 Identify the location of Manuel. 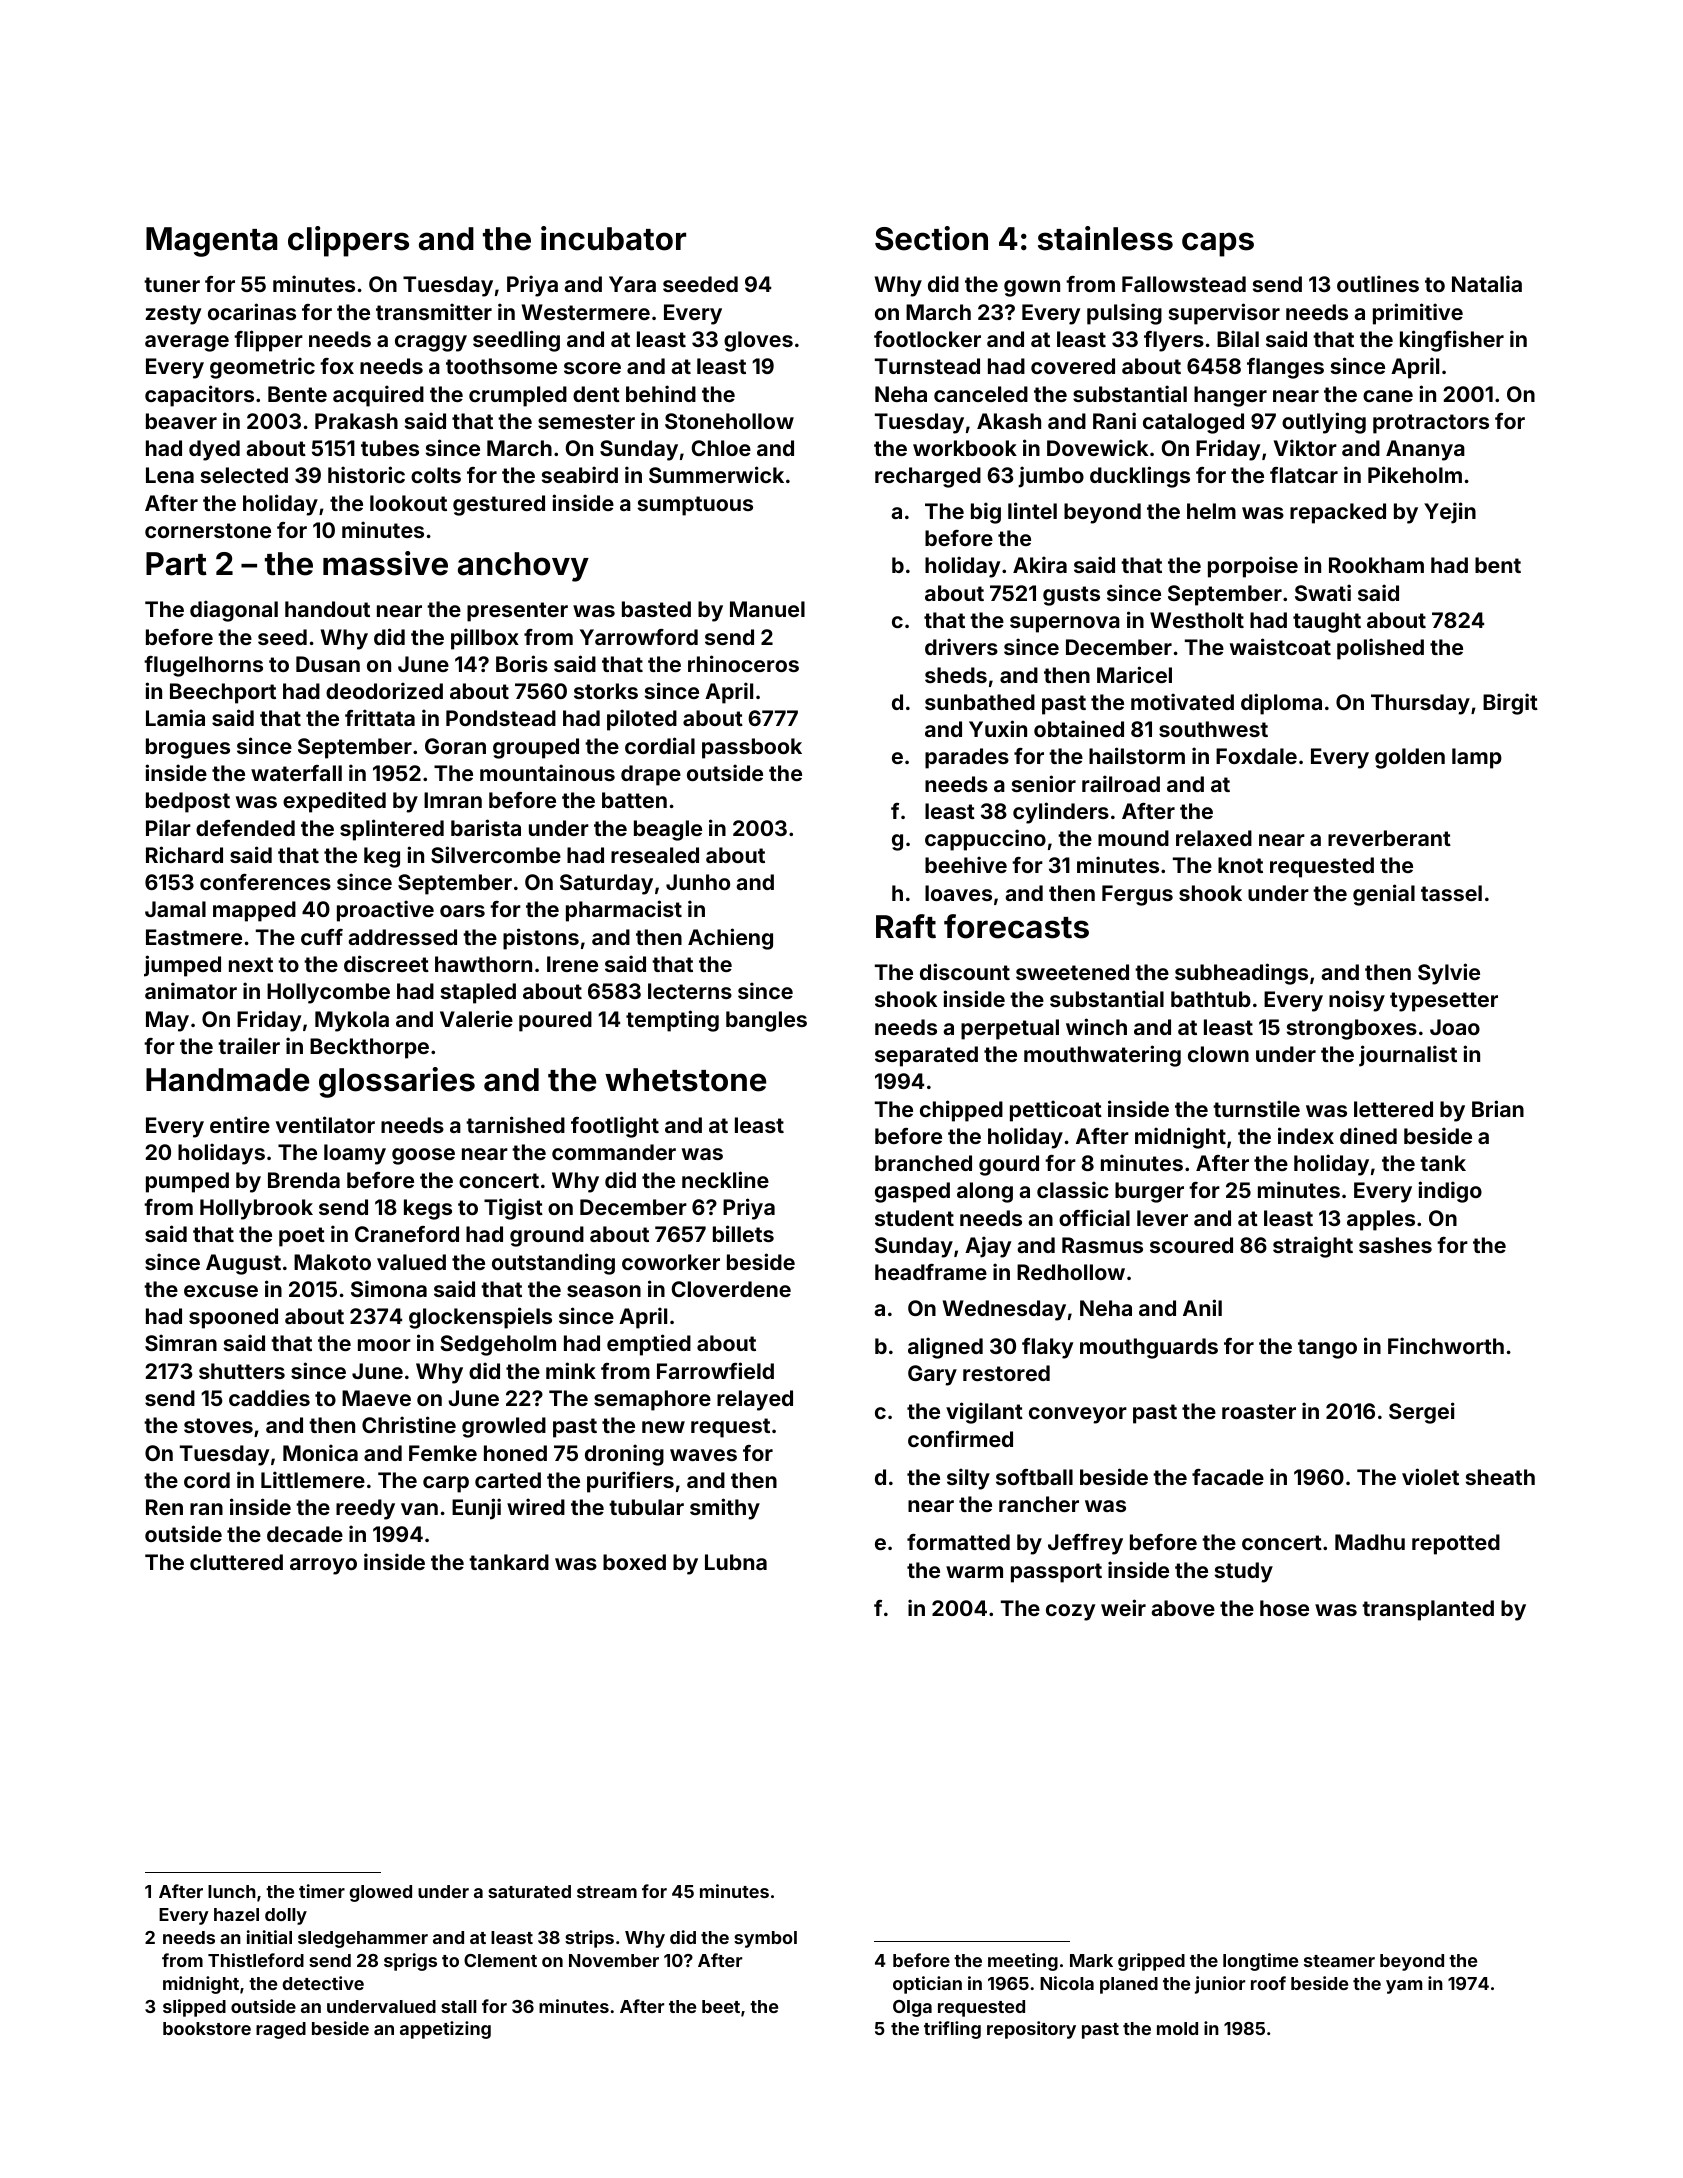
(767, 609).
